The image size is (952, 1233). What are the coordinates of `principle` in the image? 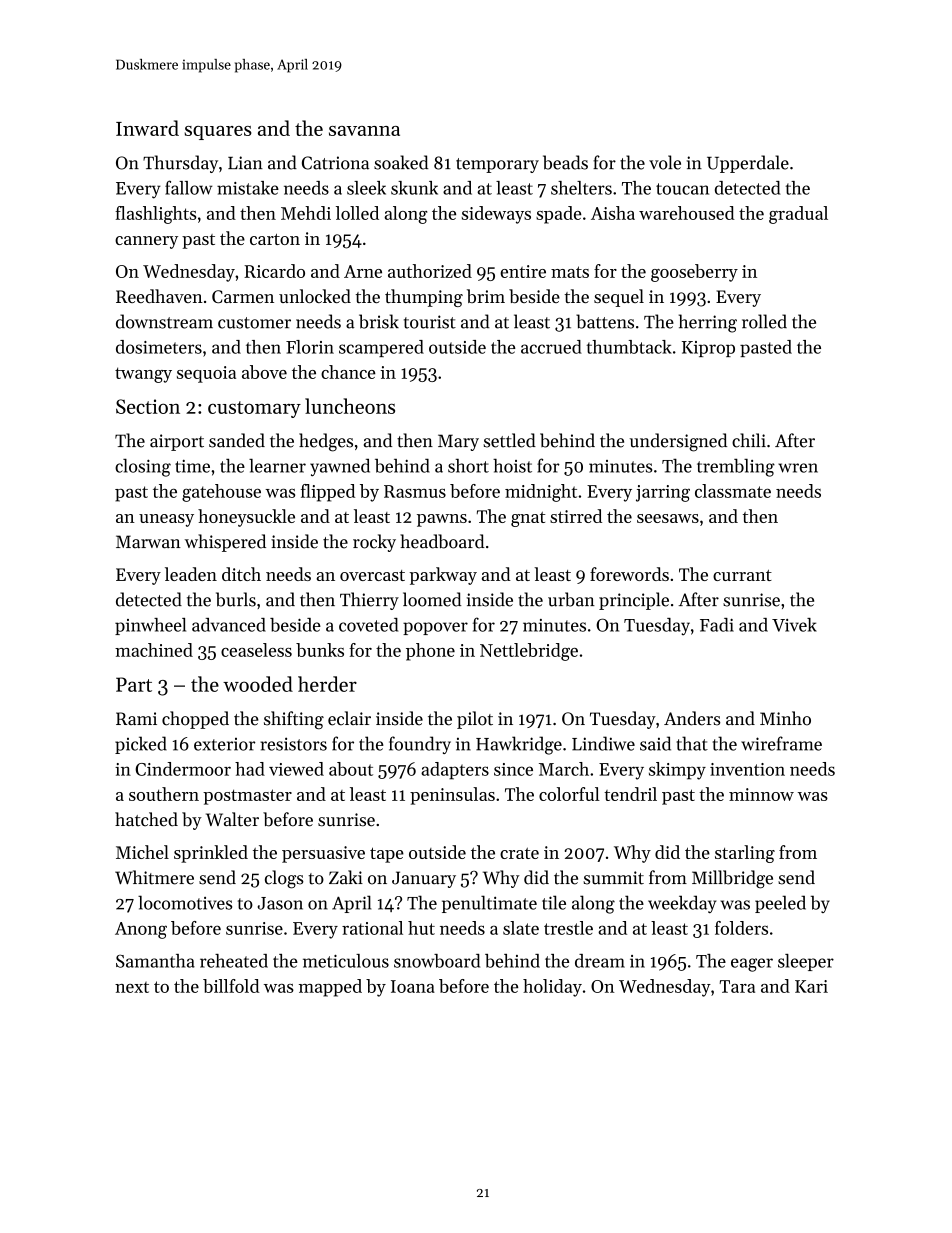 It's located at (634, 601).
